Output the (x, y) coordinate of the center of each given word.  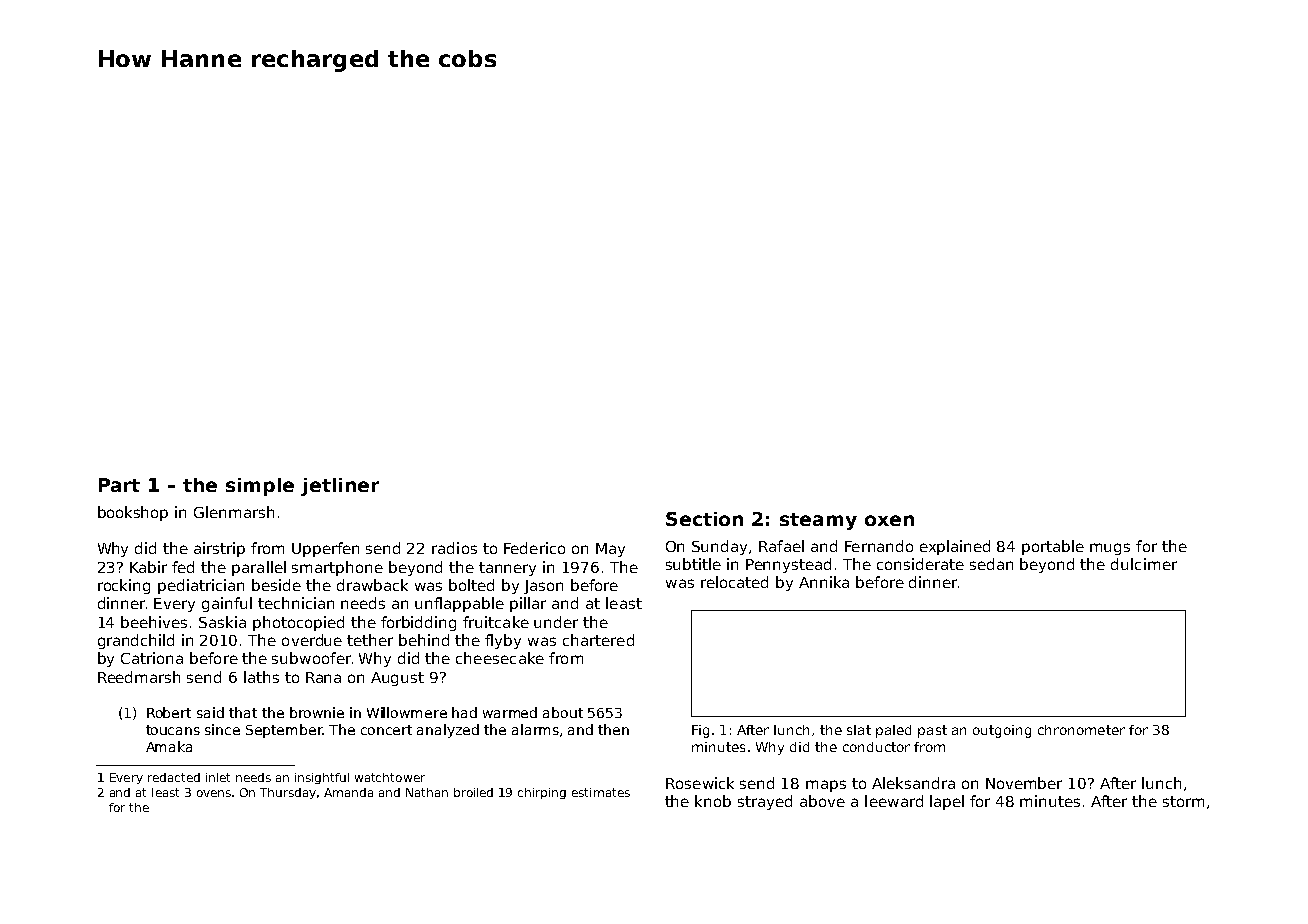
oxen (889, 520)
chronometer (1081, 730)
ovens (214, 793)
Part (119, 485)
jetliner (340, 487)
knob (713, 801)
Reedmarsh (139, 677)
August (397, 679)
